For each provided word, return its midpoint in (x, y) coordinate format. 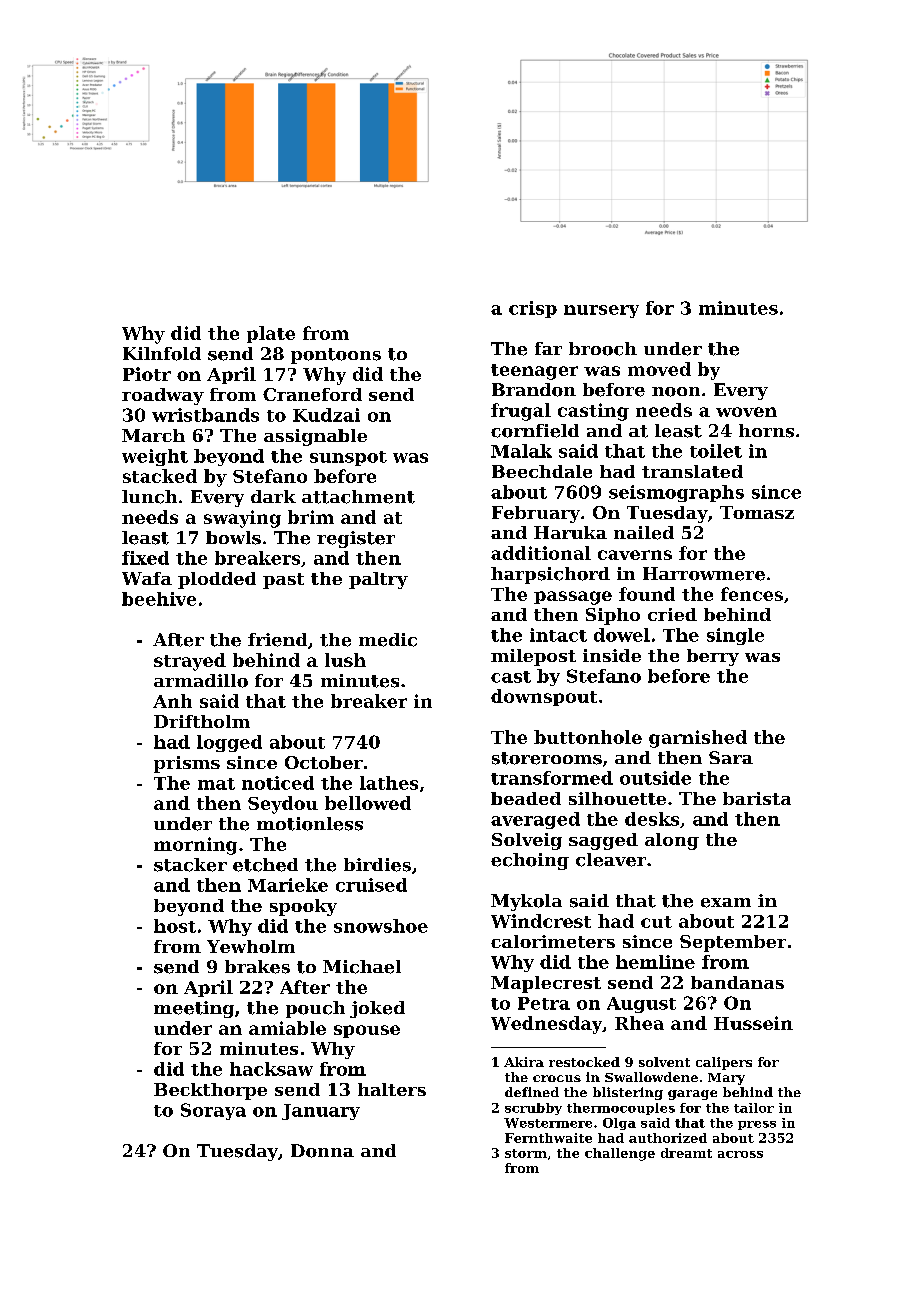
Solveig (527, 841)
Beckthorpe (210, 1091)
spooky (303, 907)
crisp (533, 309)
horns (766, 431)
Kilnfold (162, 354)
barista (757, 798)
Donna (322, 1151)
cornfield (535, 431)
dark (273, 496)
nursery (601, 311)
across (740, 1154)
